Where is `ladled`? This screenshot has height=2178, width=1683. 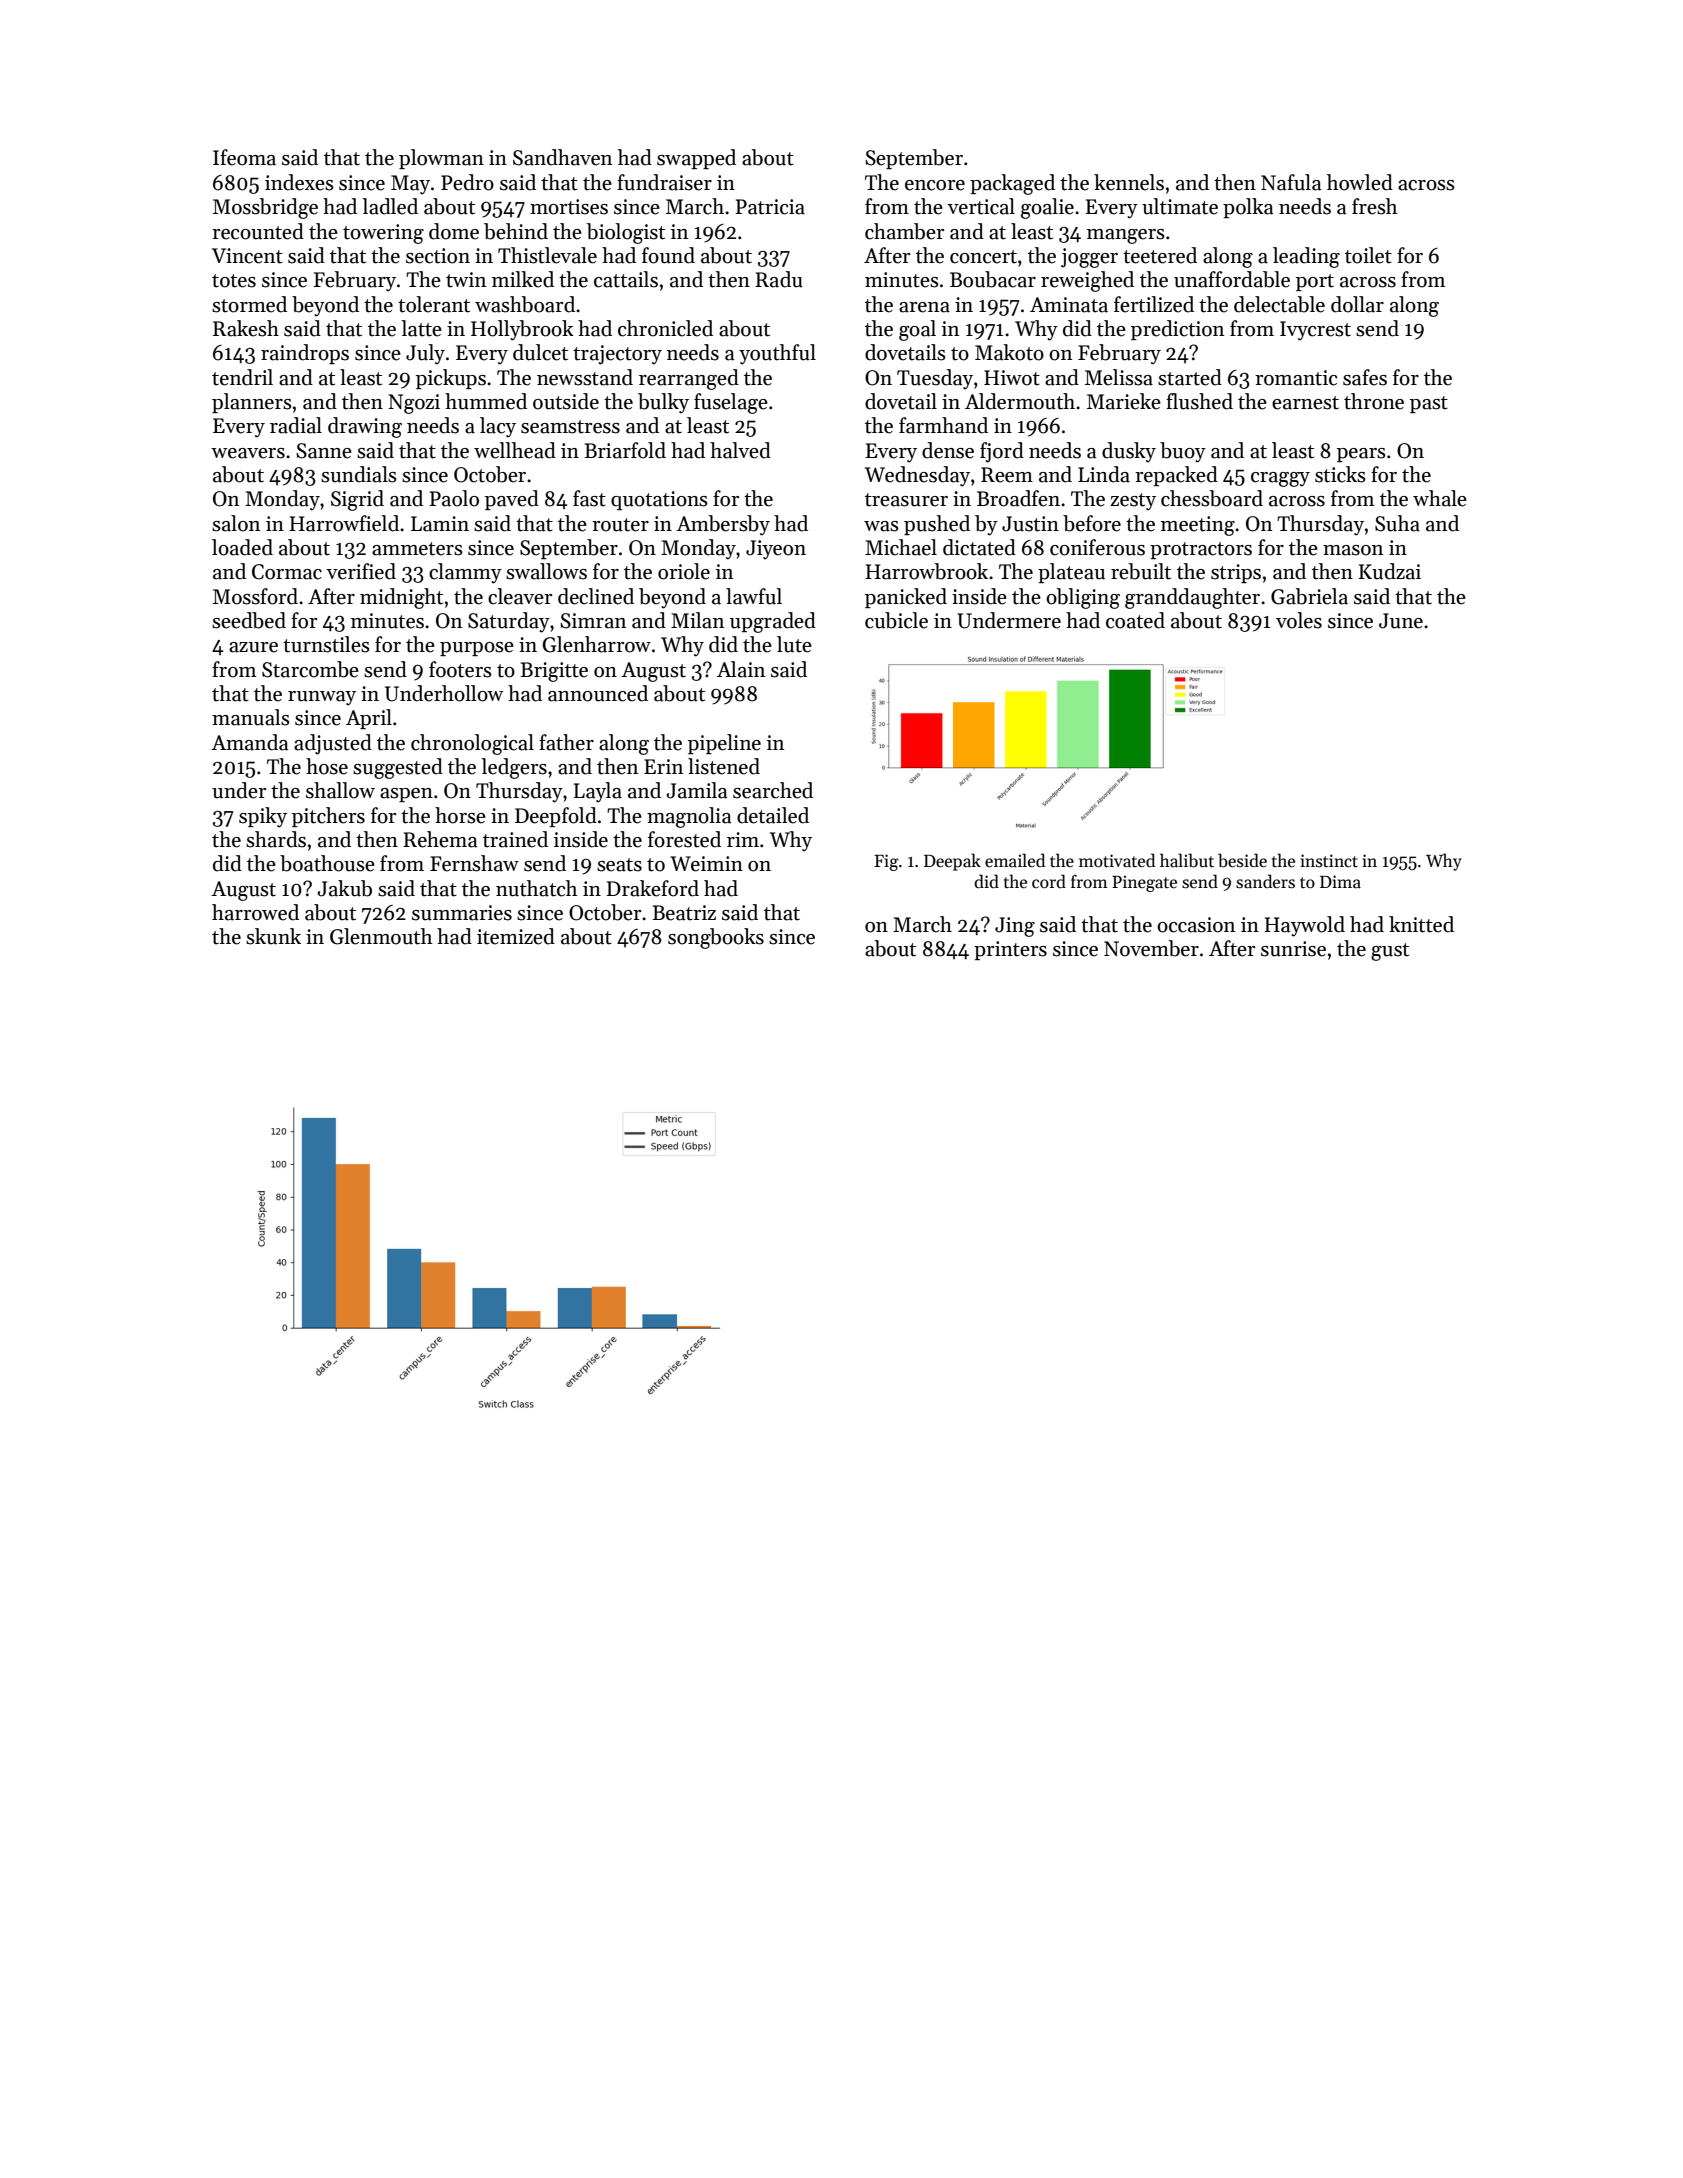
ladled is located at coordinates (390, 206).
